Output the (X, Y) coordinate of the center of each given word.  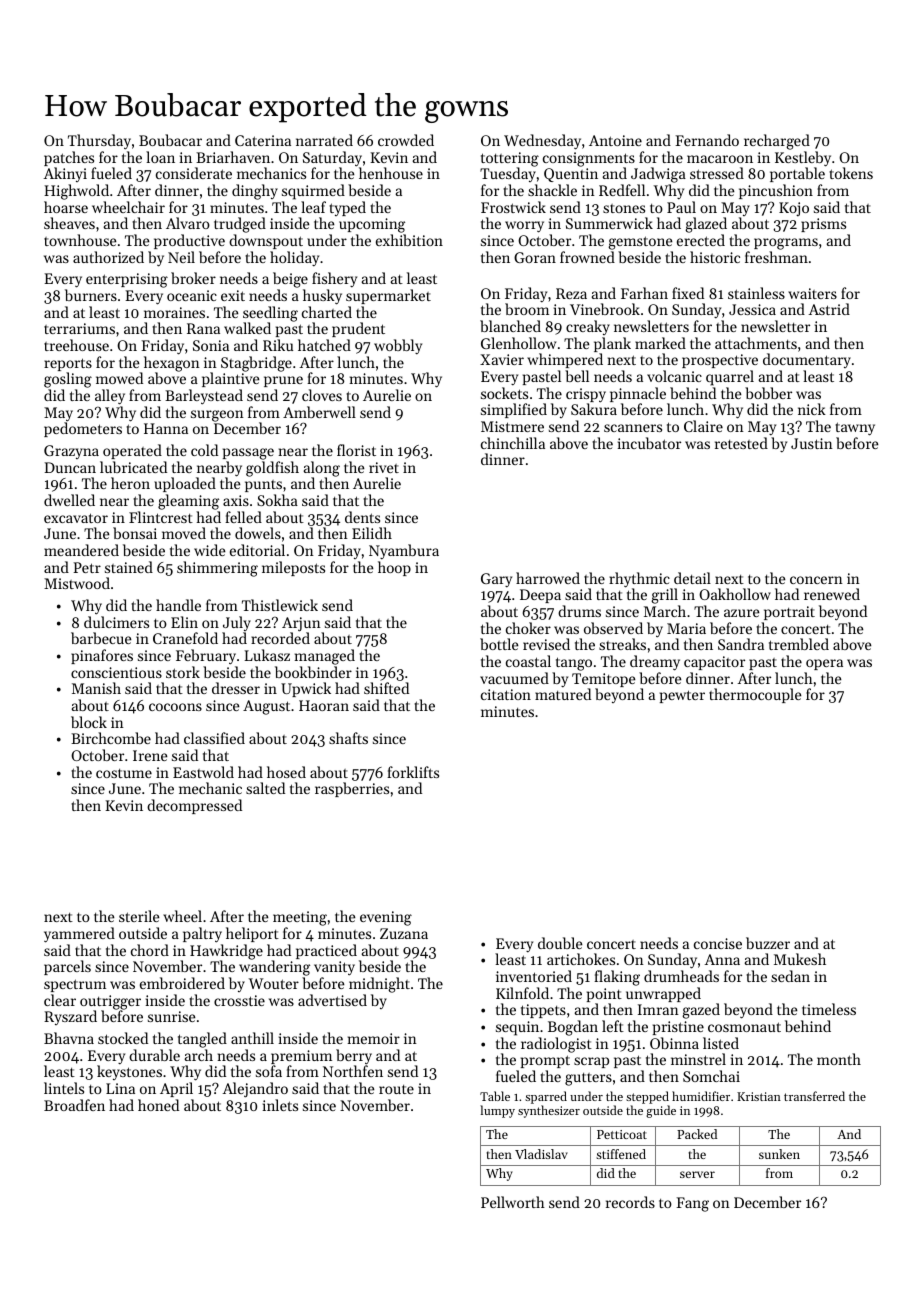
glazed (706, 225)
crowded (406, 140)
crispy (586, 395)
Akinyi (65, 174)
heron (130, 483)
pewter (682, 696)
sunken (779, 1154)
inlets (280, 1105)
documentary (807, 360)
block (89, 722)
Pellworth (513, 1202)
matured (563, 694)
